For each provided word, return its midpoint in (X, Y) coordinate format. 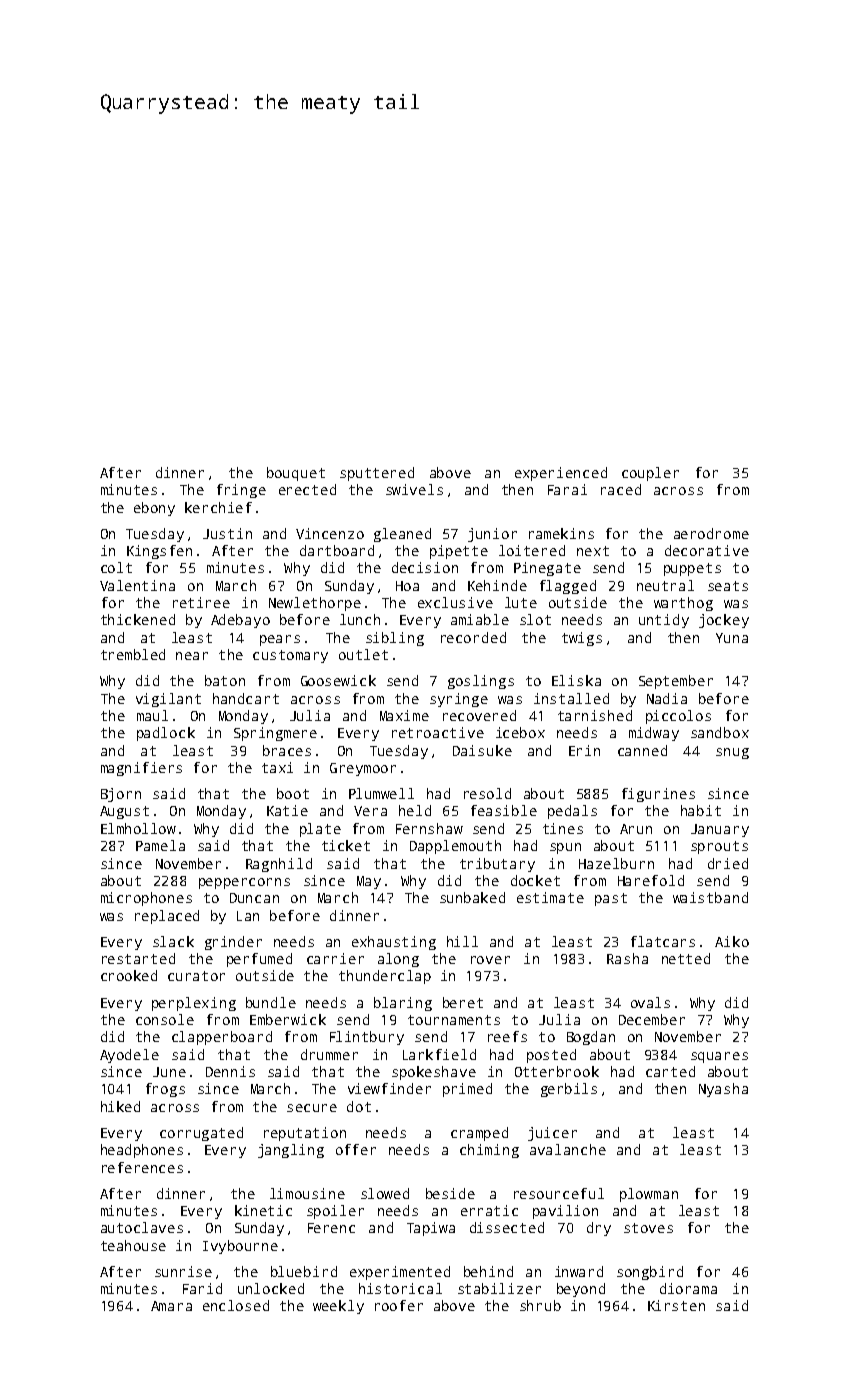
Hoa (407, 586)
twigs (582, 639)
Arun (636, 829)
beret (463, 1002)
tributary (497, 865)
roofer (399, 1305)
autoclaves (142, 1227)
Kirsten (676, 1305)
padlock (166, 734)
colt (116, 567)
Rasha (627, 958)
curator (196, 976)
